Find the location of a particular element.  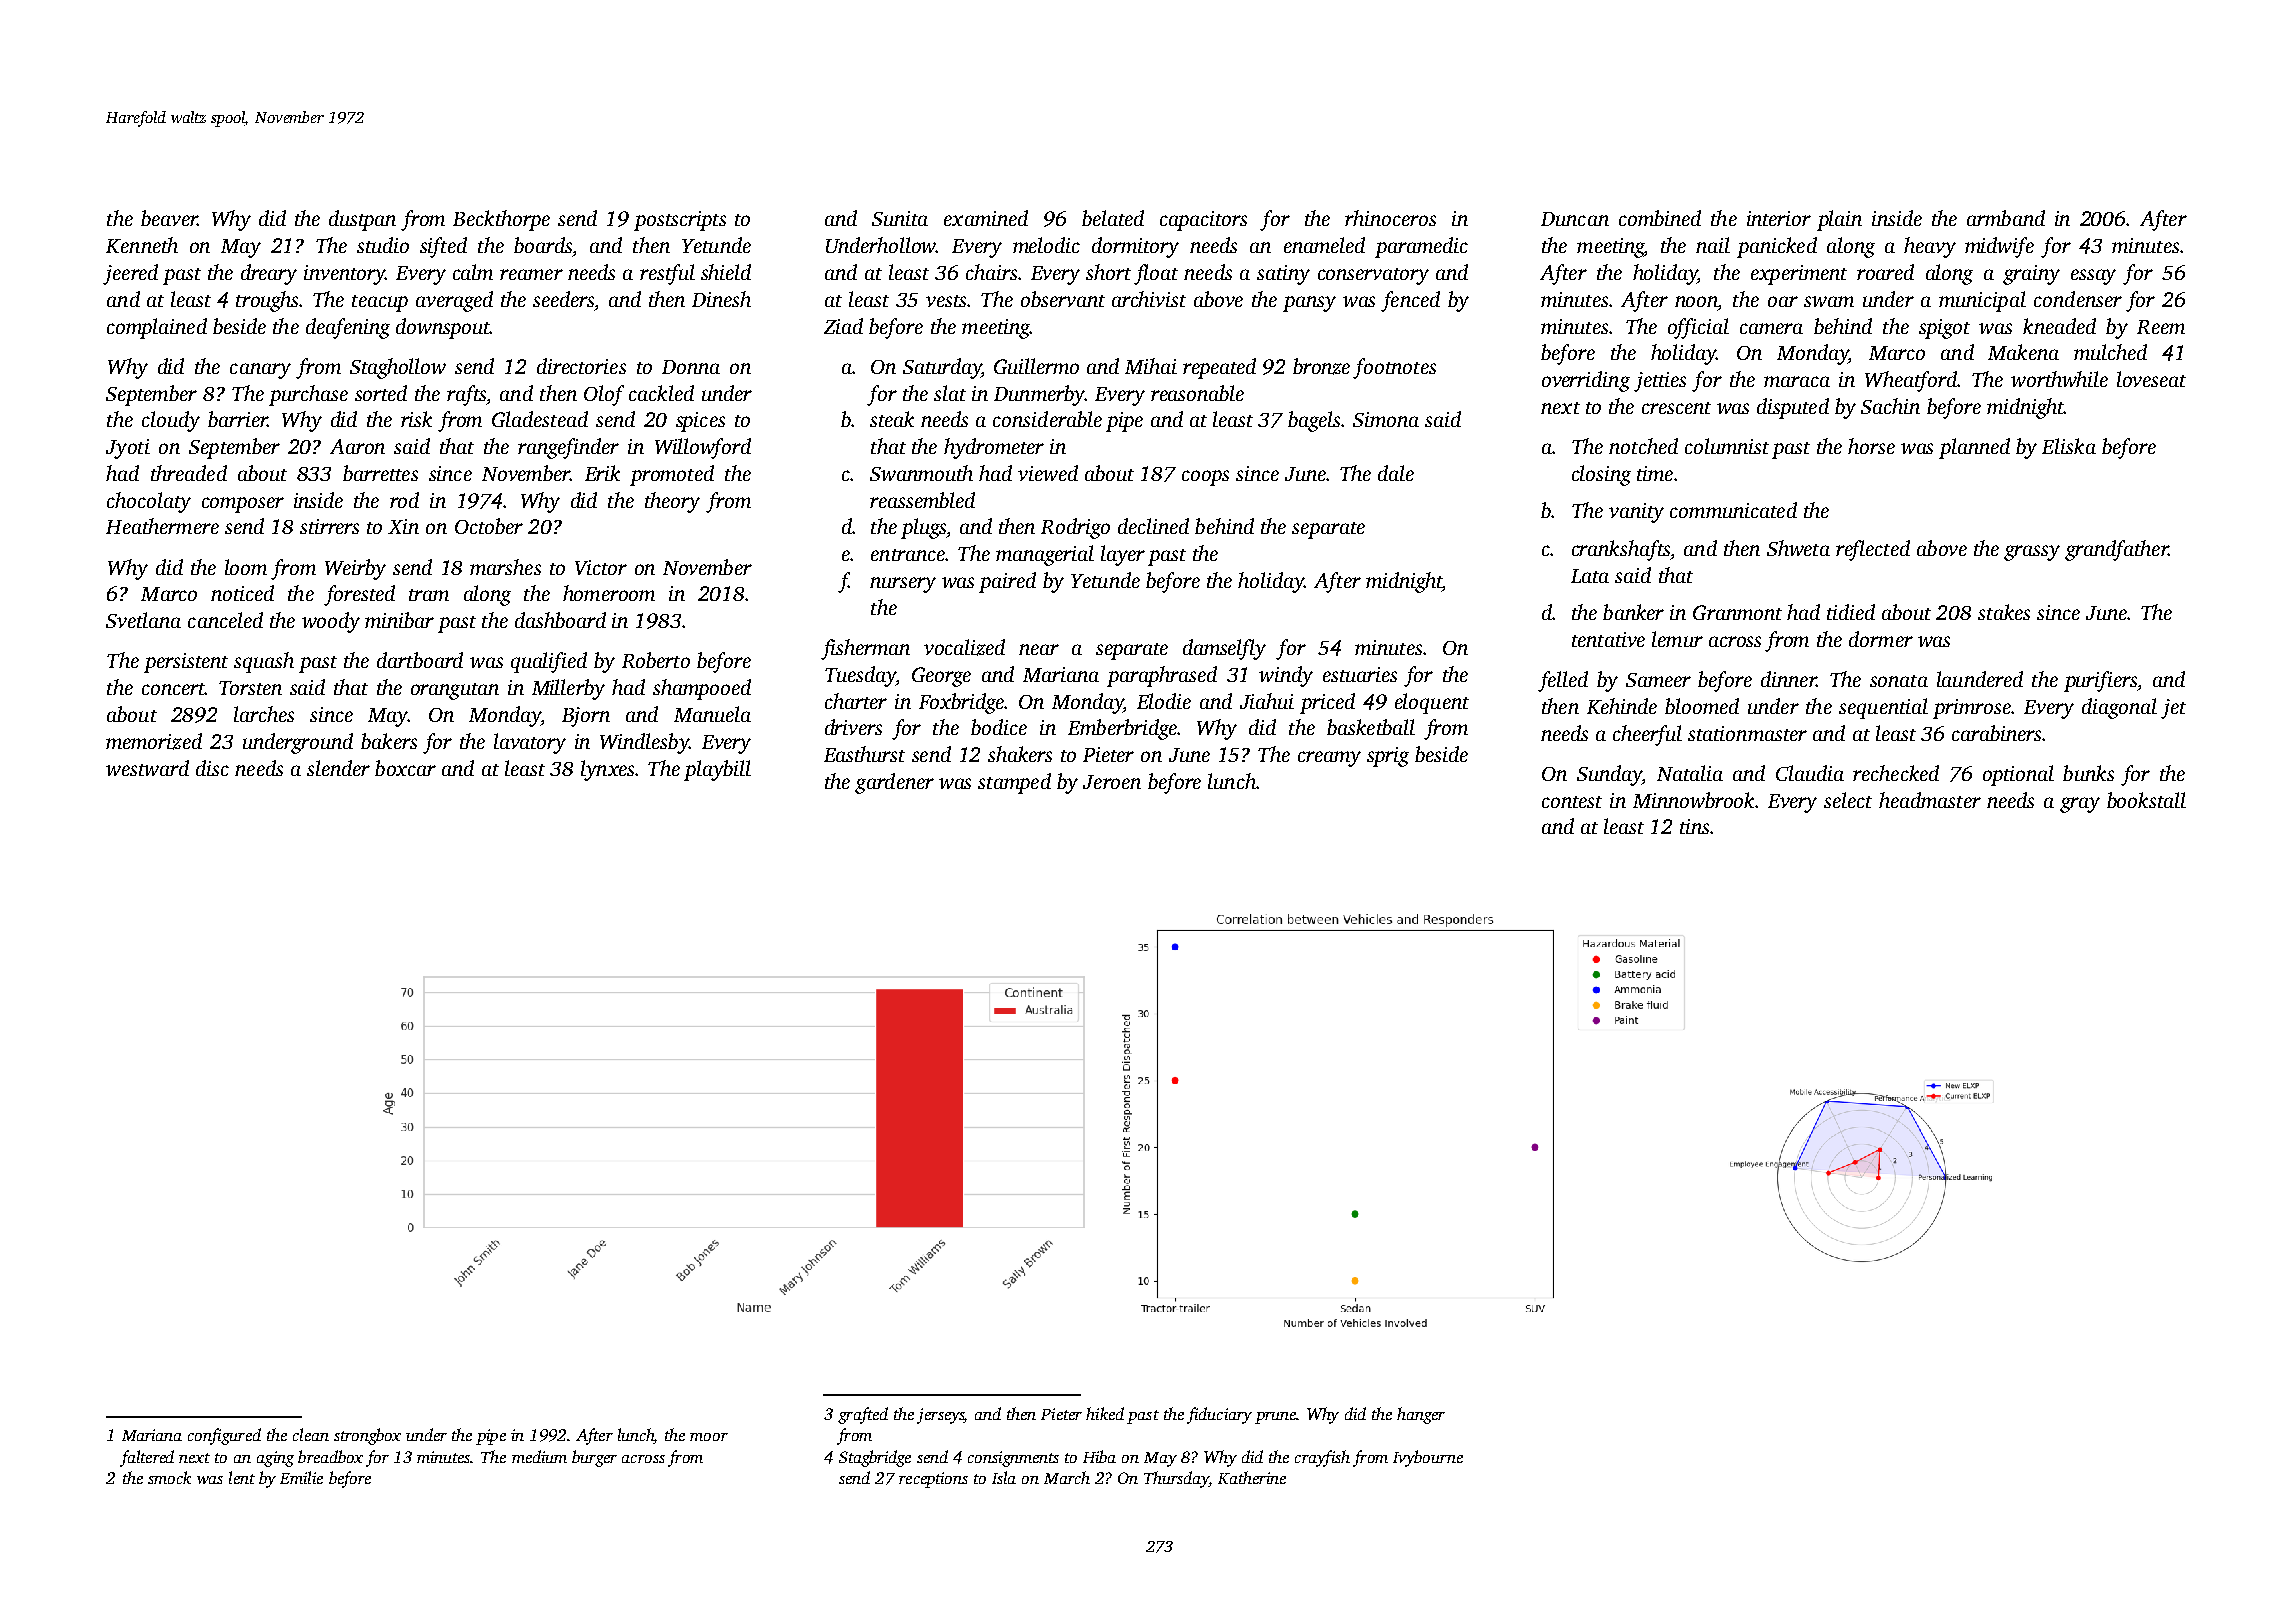

westward is located at coordinates (147, 768).
